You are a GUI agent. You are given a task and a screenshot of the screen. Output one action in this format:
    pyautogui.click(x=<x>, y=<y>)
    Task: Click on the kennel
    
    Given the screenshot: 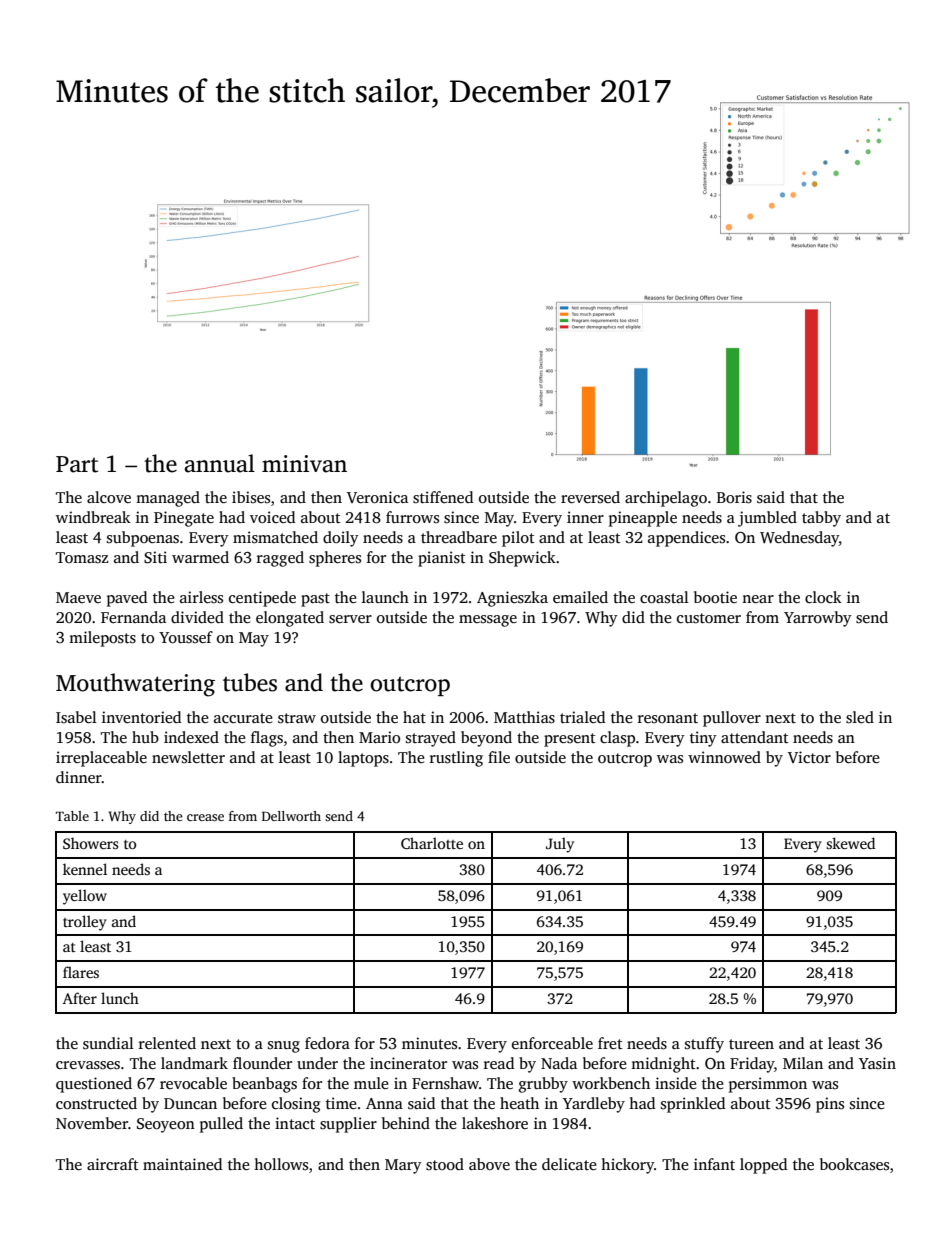 What is the action you would take?
    pyautogui.click(x=85, y=869)
